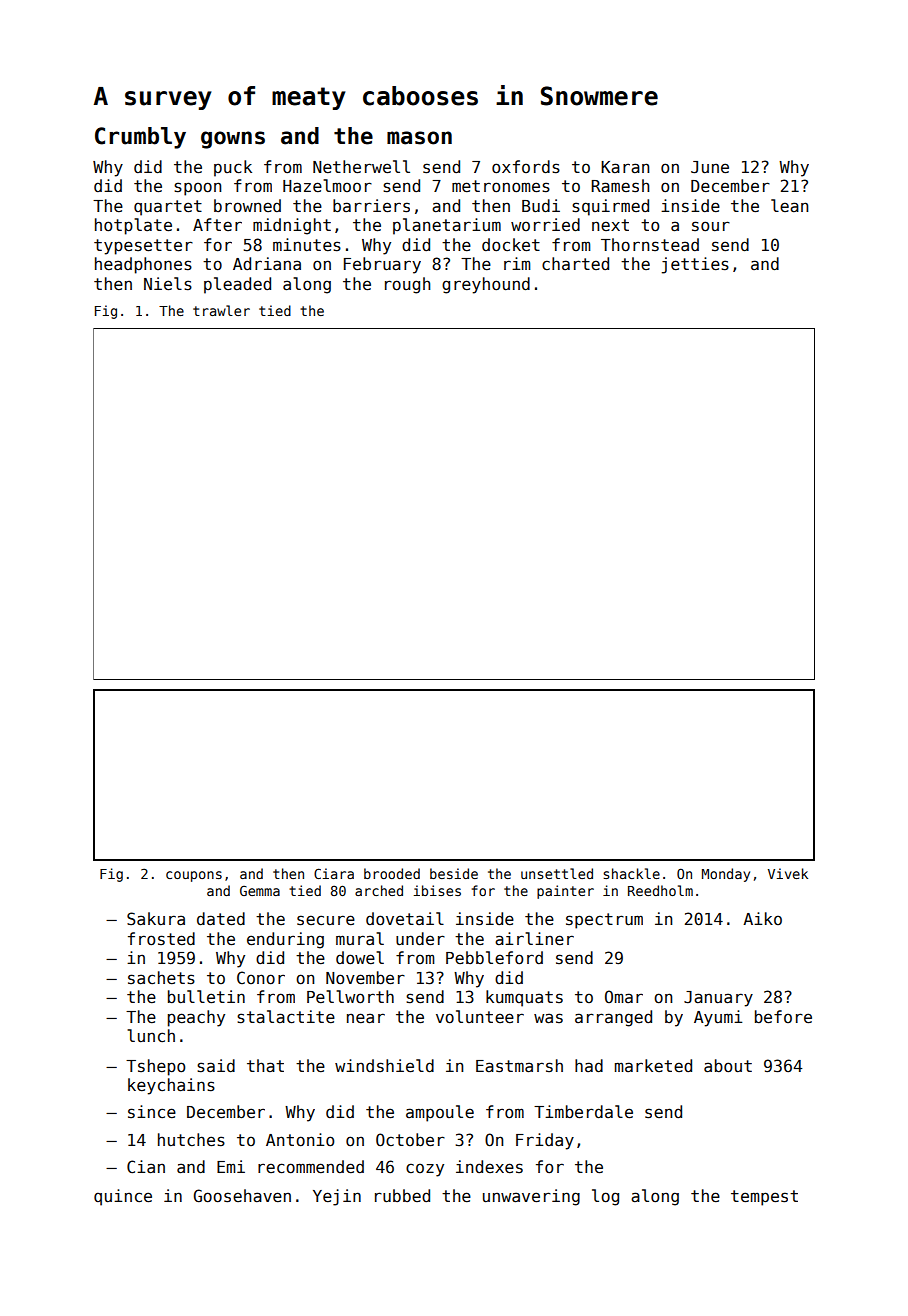 The height and width of the screenshot is (1316, 908). Describe the element at coordinates (194, 876) in the screenshot. I see `coupons` at that location.
